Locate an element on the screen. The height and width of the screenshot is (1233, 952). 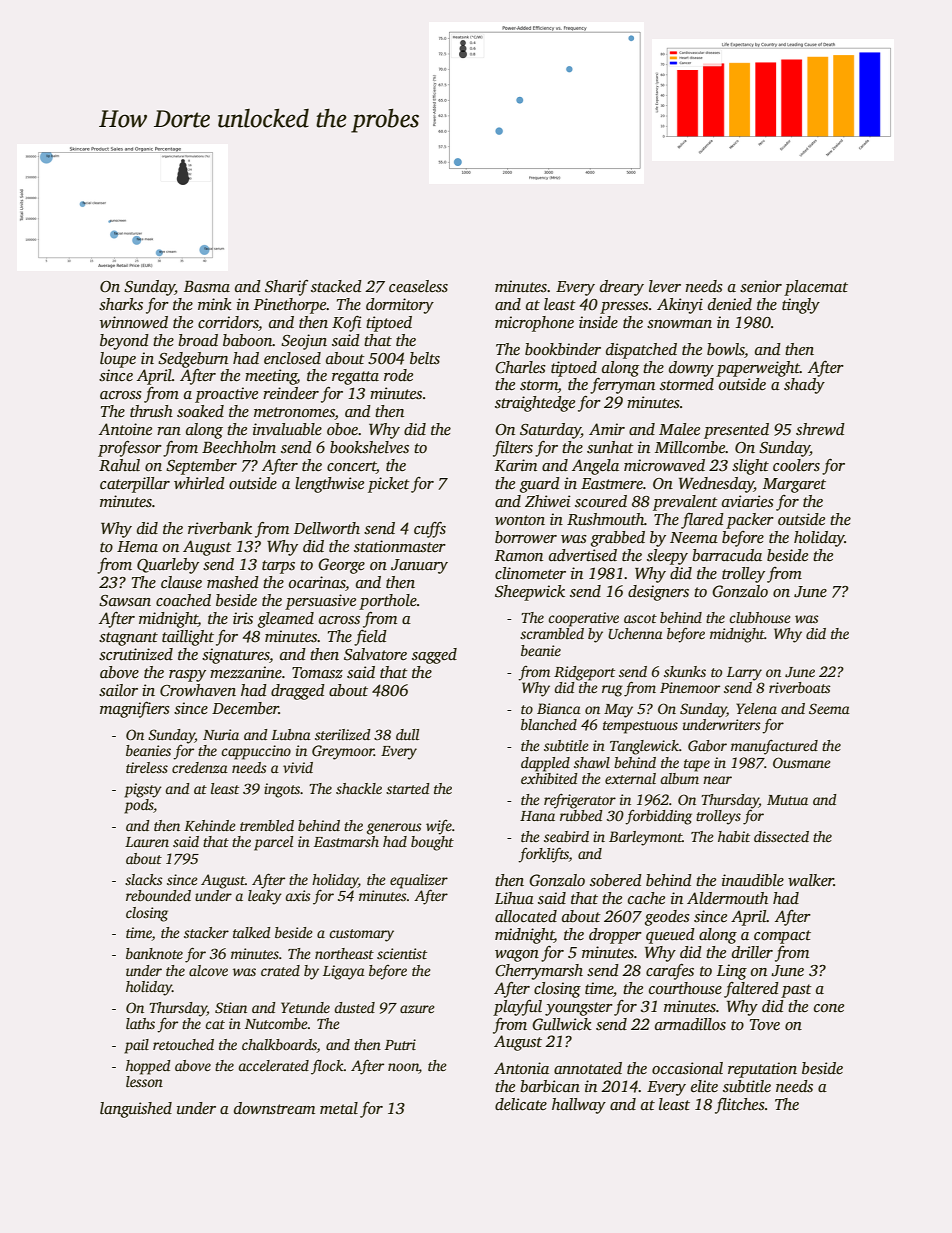
aviaries is located at coordinates (748, 501).
